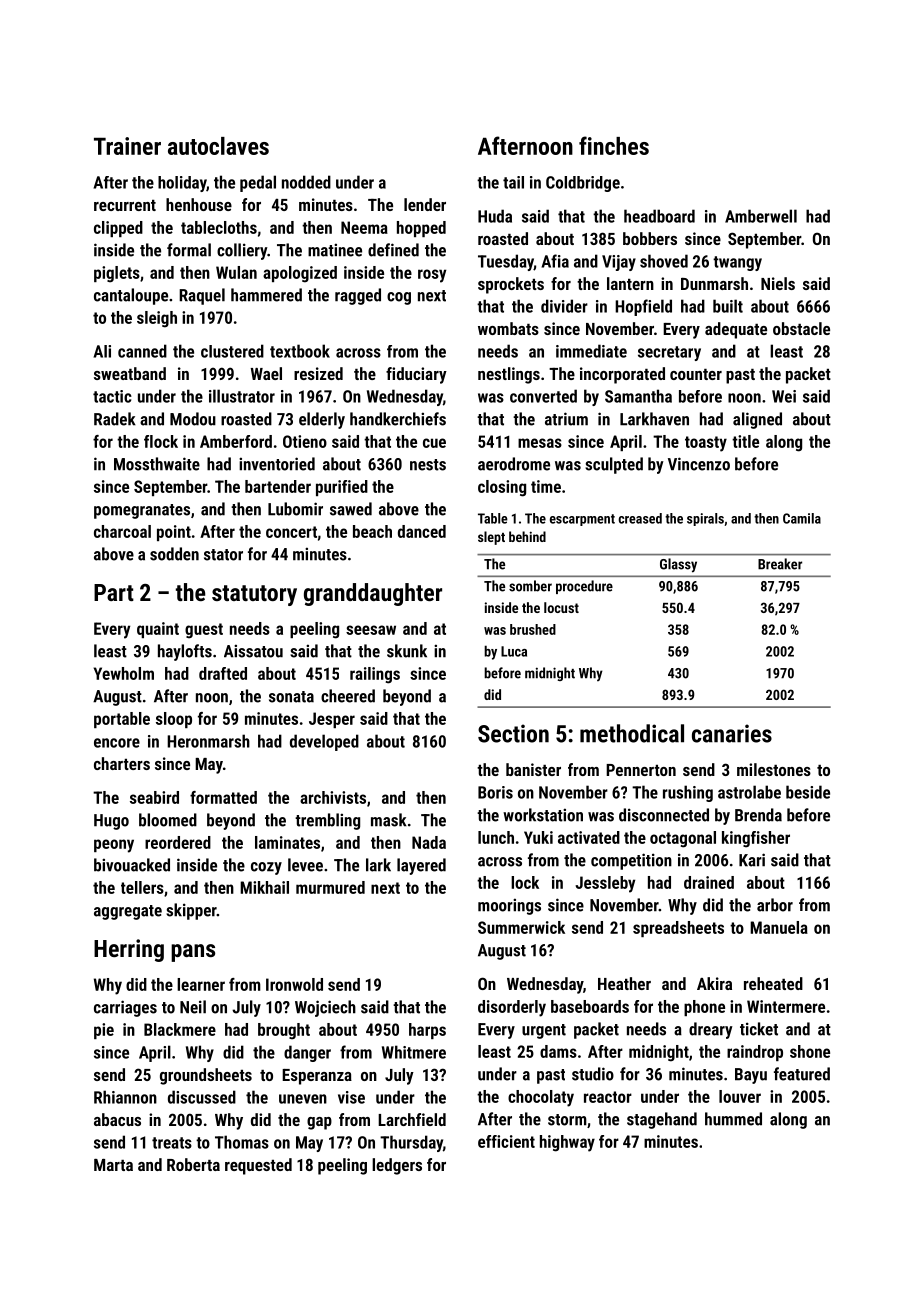  I want to click on carriages, so click(125, 1008).
